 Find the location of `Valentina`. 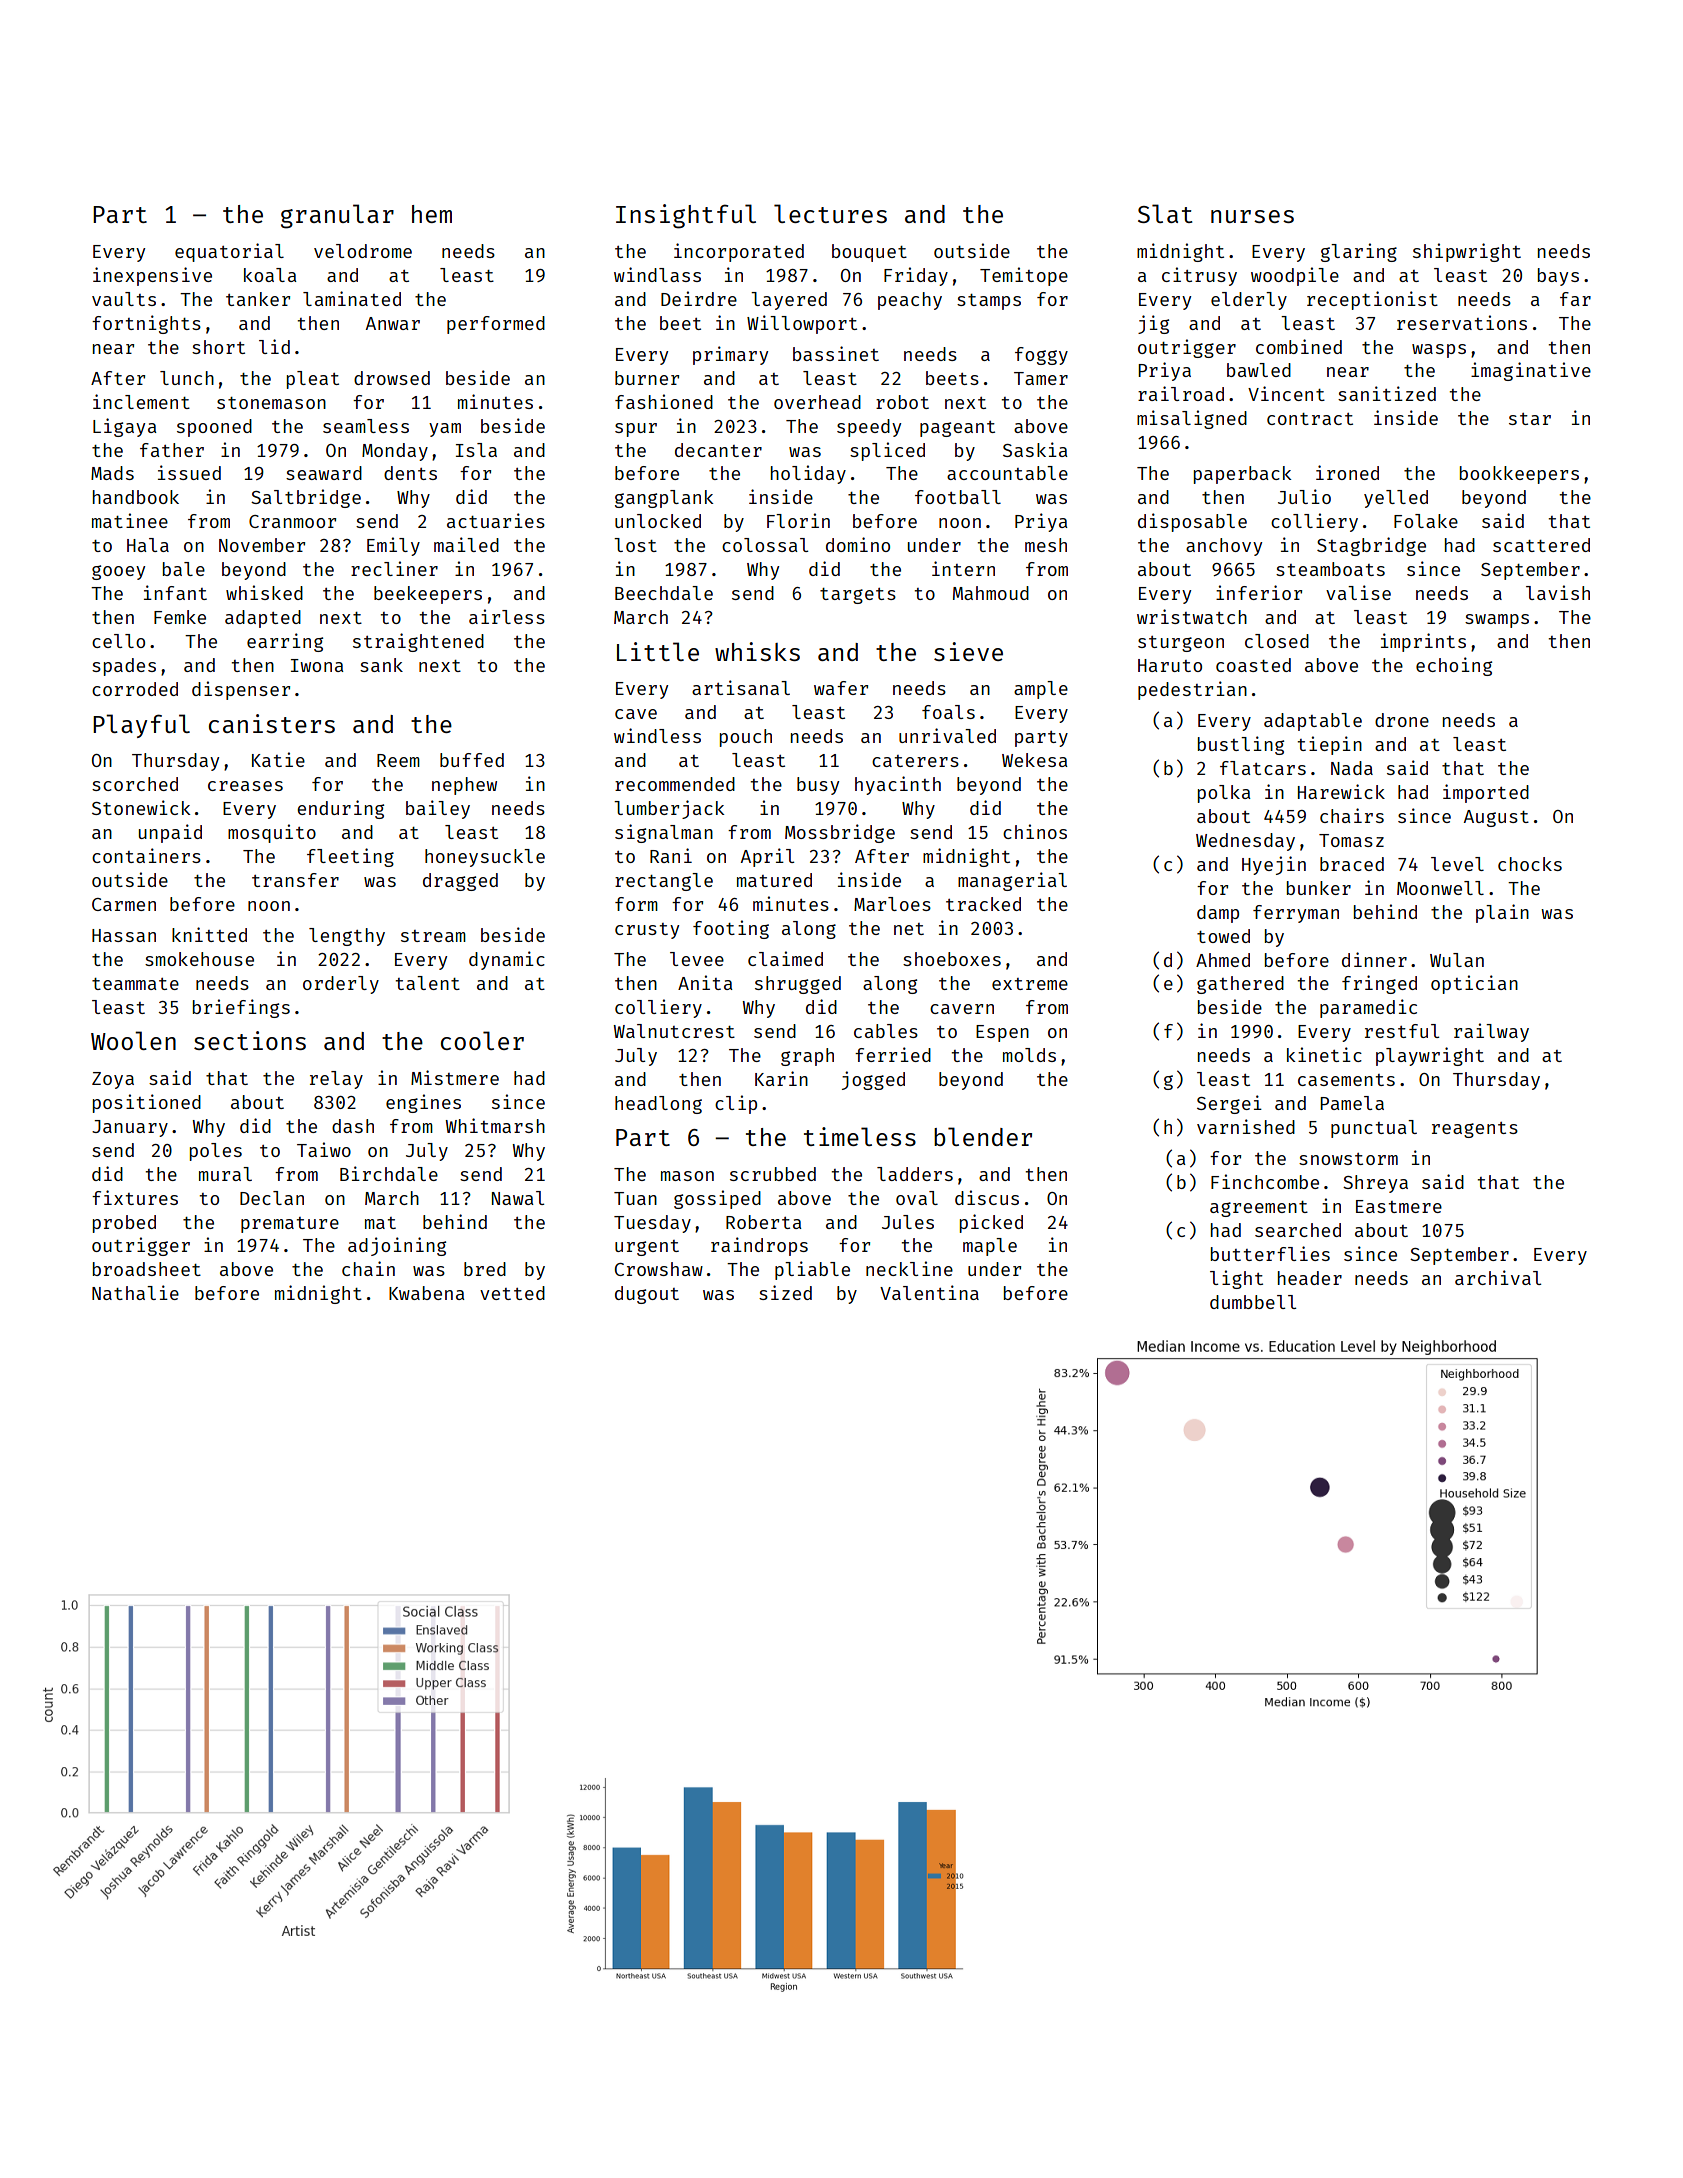

Valentina is located at coordinates (929, 1292).
